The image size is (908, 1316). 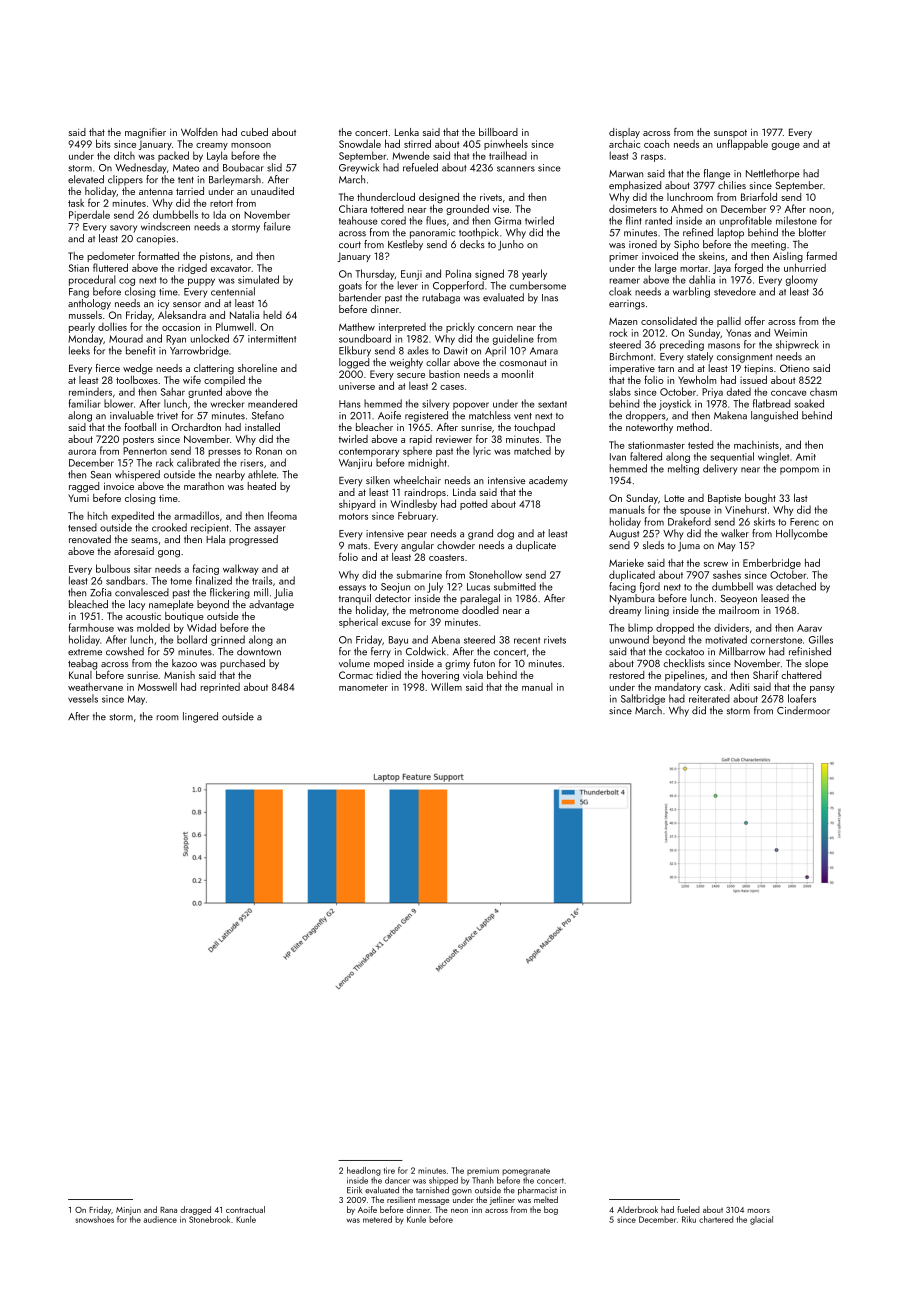 What do you see at coordinates (128, 1211) in the screenshot?
I see `Minjun` at bounding box center [128, 1211].
